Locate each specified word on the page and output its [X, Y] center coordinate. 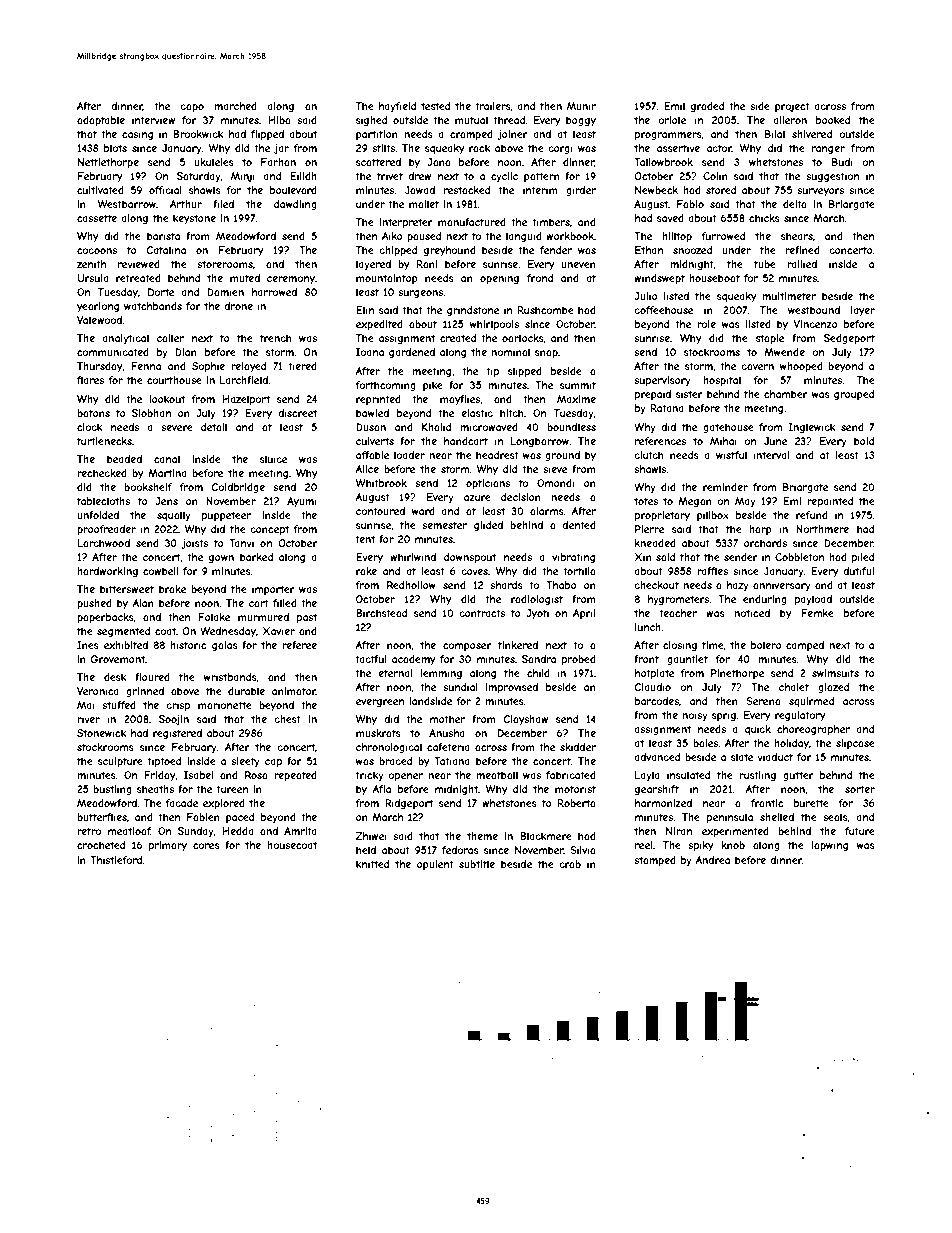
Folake [214, 617]
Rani [427, 264]
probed [579, 660]
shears [797, 236]
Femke [817, 613]
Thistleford [116, 860]
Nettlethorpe [108, 163]
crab [570, 864]
